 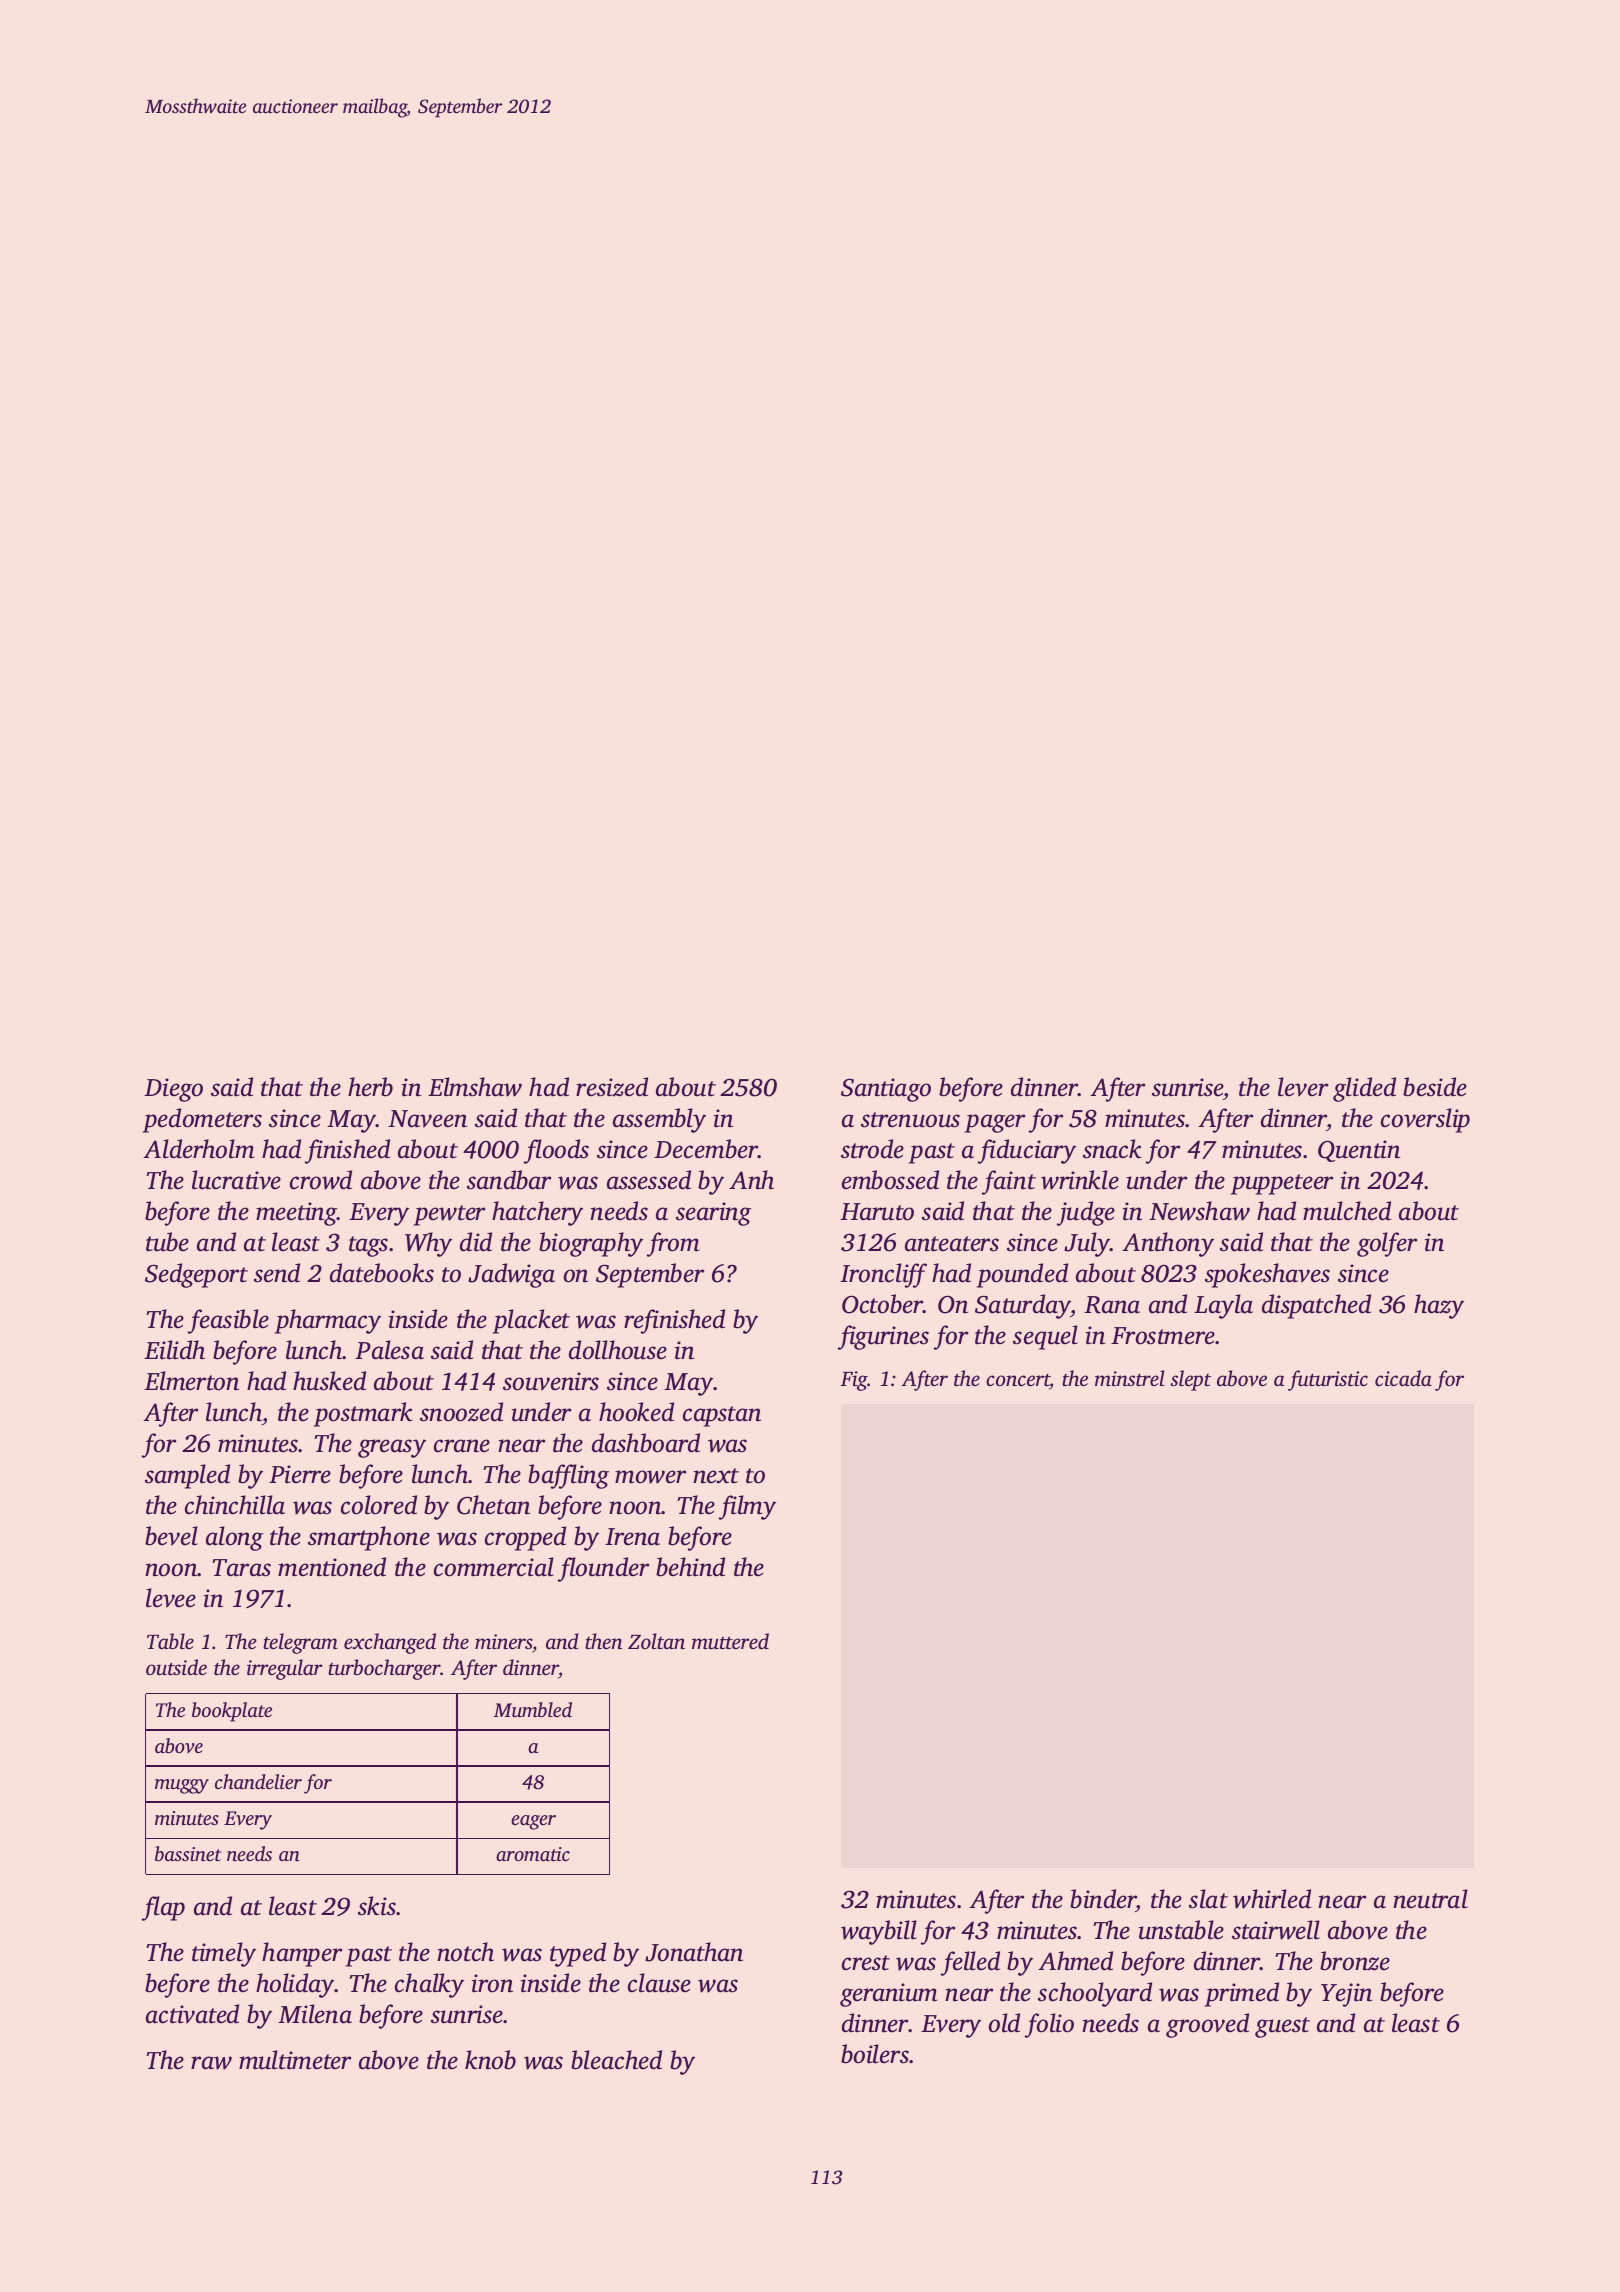 I want to click on Milena, so click(x=315, y=2014).
